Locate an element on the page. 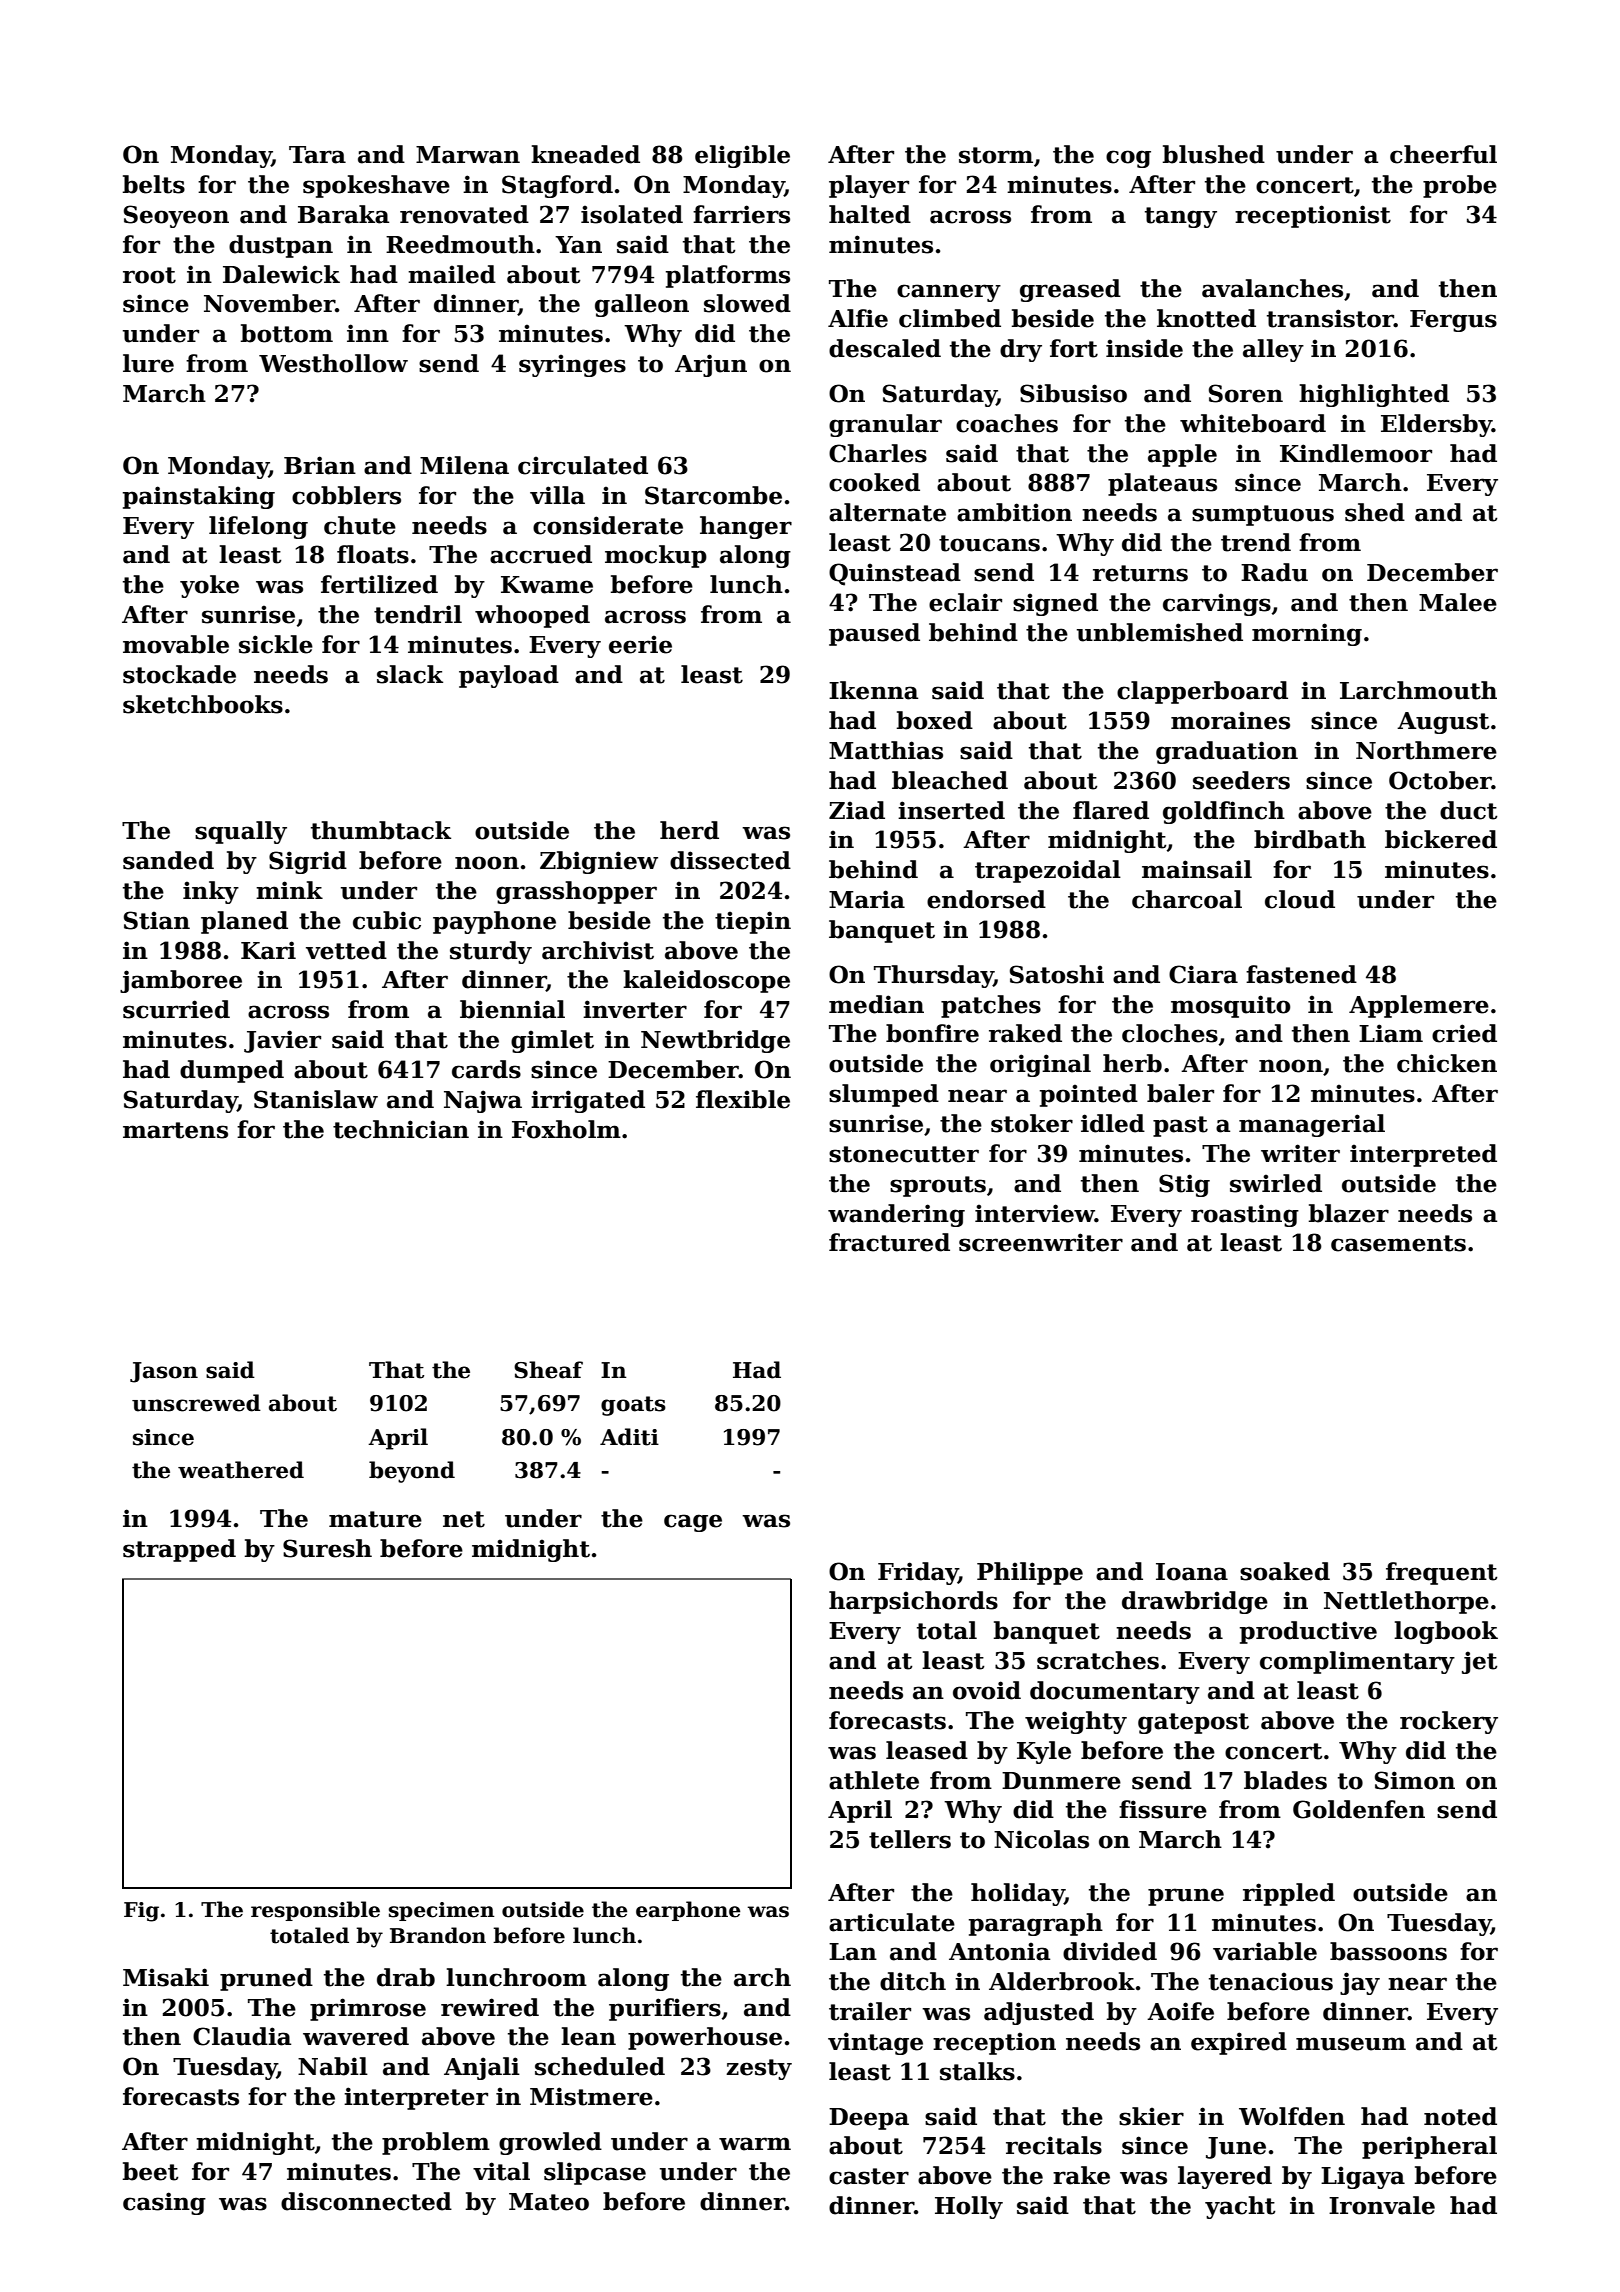 The height and width of the image is (2292, 1620). Fig is located at coordinates (141, 1912).
